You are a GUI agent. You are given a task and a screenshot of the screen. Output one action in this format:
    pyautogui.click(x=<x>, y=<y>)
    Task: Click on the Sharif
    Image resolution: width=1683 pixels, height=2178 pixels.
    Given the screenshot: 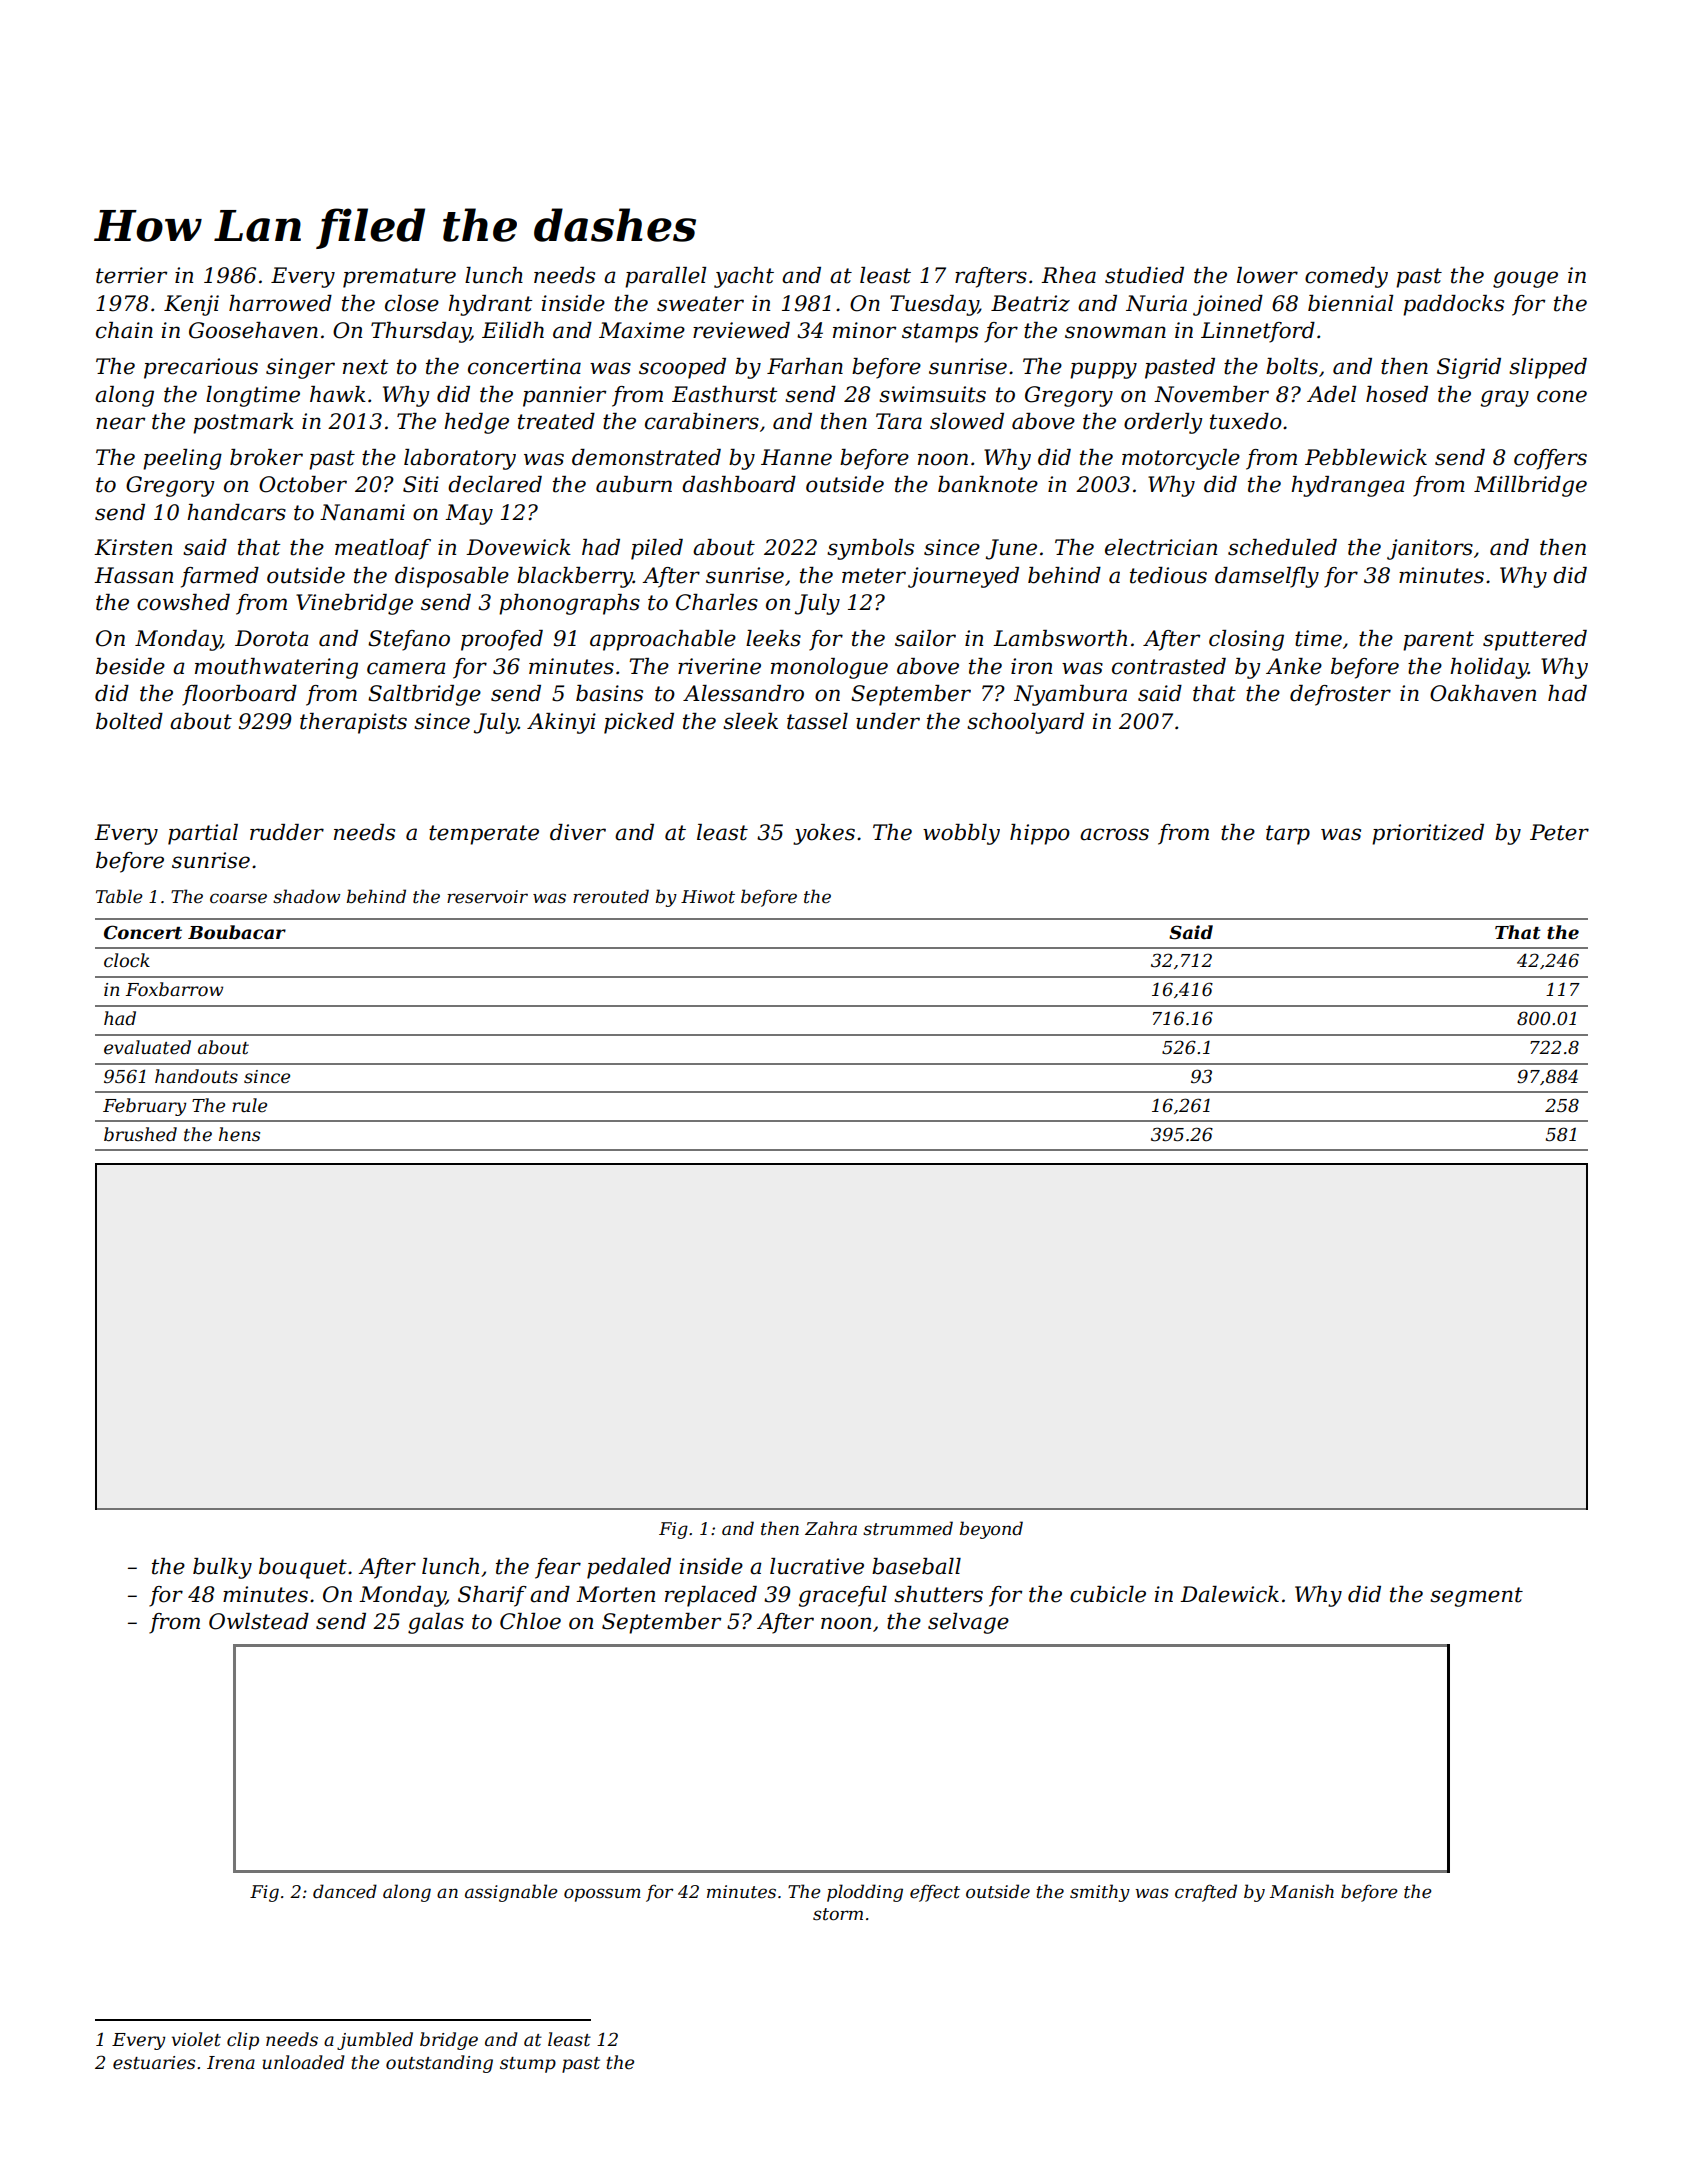 What is the action you would take?
    pyautogui.click(x=492, y=1596)
